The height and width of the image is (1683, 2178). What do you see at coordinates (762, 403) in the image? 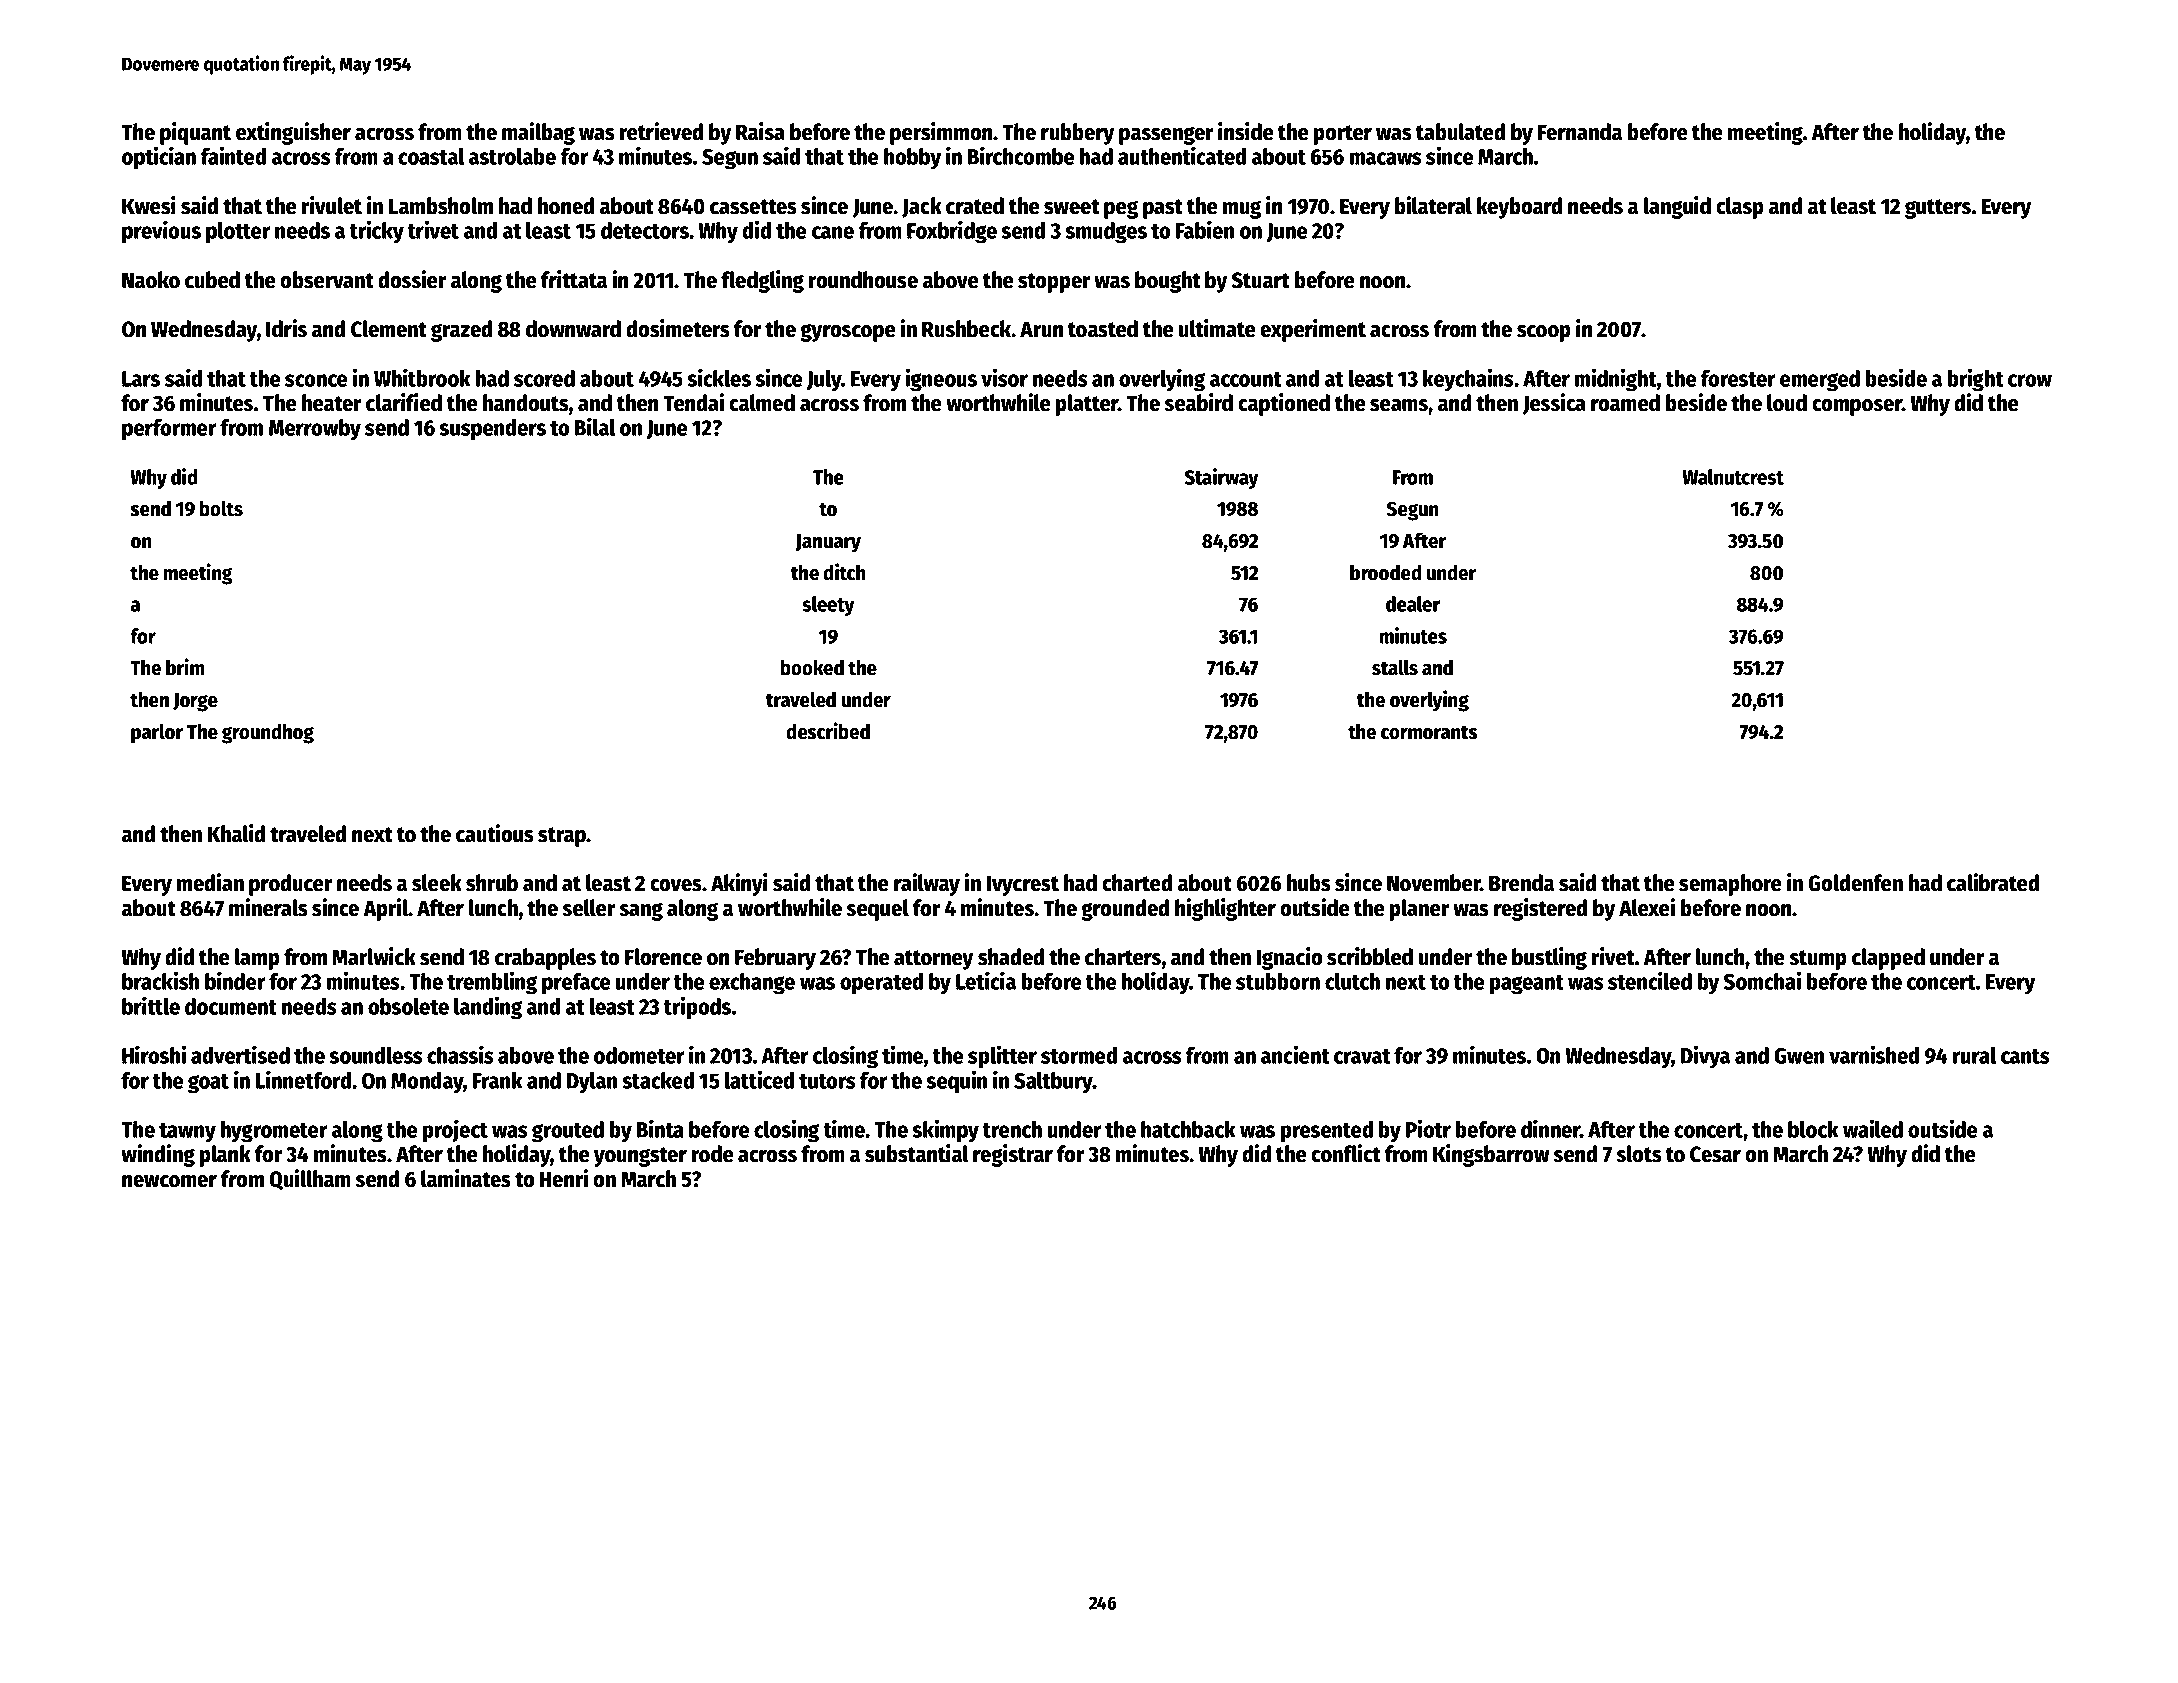
I see `calmed` at bounding box center [762, 403].
